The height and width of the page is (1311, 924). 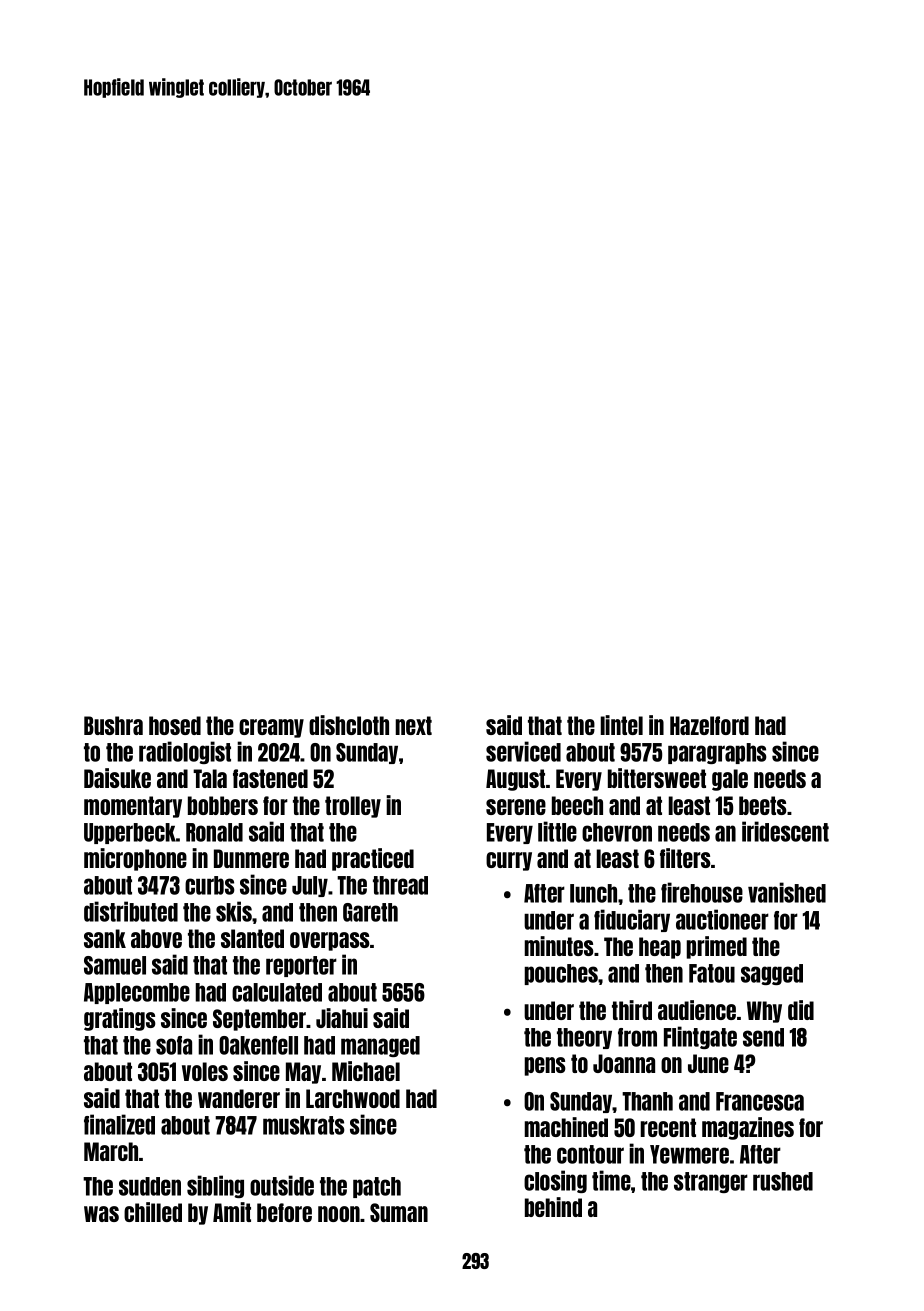 I want to click on bobbers, so click(x=223, y=805).
